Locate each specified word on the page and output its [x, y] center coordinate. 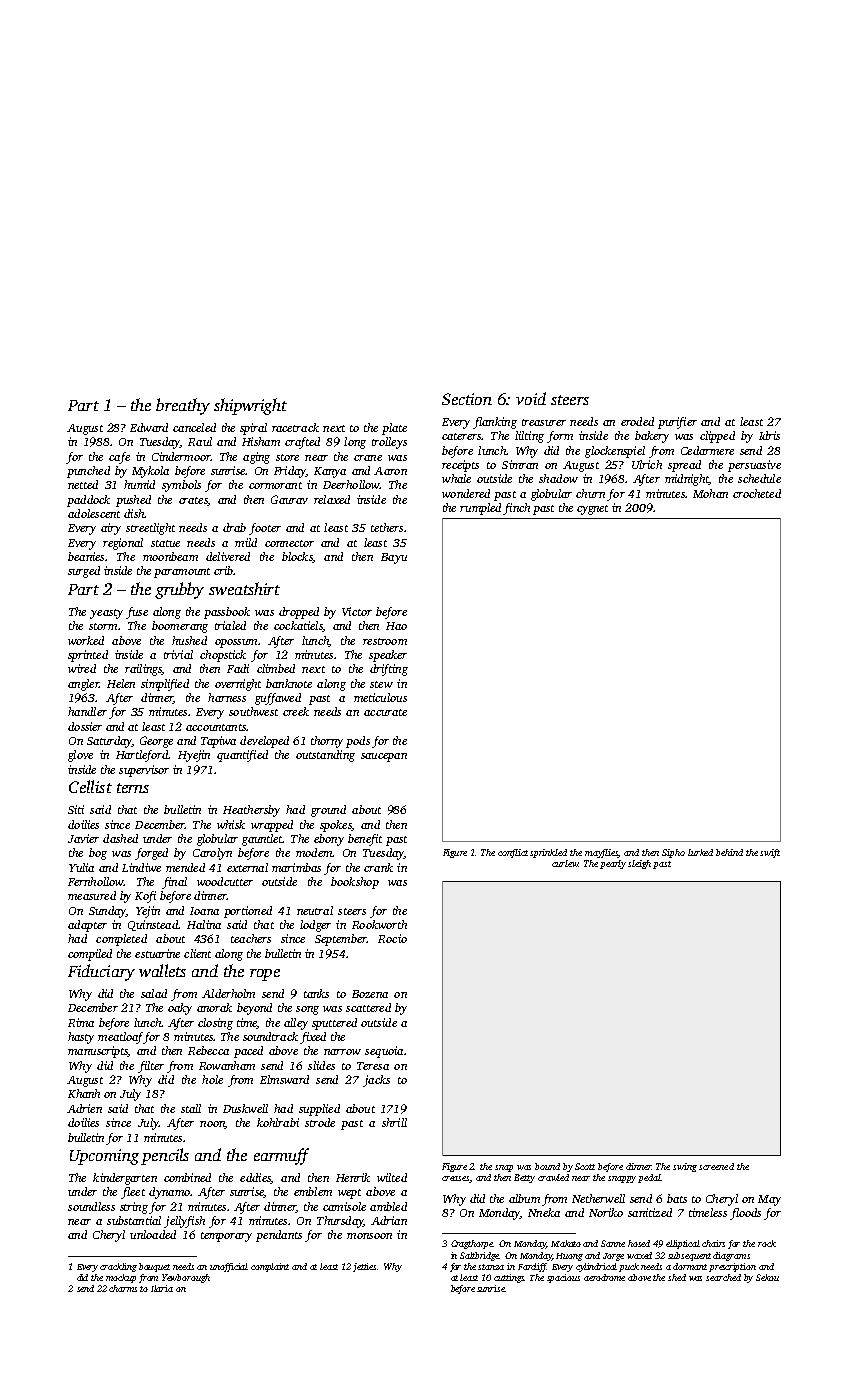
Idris [769, 435]
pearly [613, 864]
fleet [133, 1193]
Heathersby [251, 811]
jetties [364, 1267]
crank [378, 867]
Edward [149, 427]
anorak [214, 1007]
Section [467, 399]
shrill [394, 1122]
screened [716, 1166]
